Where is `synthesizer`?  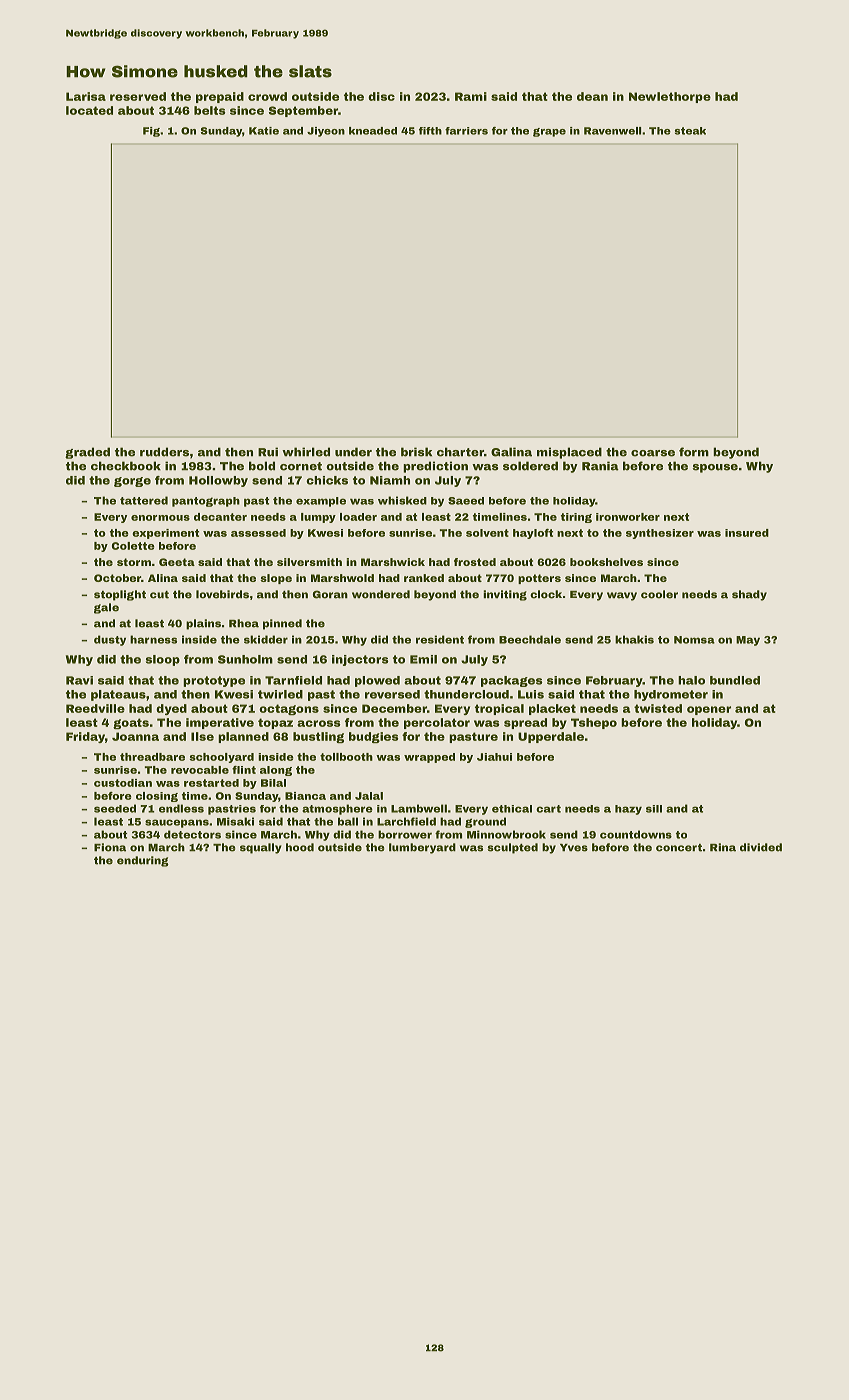 synthesizer is located at coordinates (660, 534).
